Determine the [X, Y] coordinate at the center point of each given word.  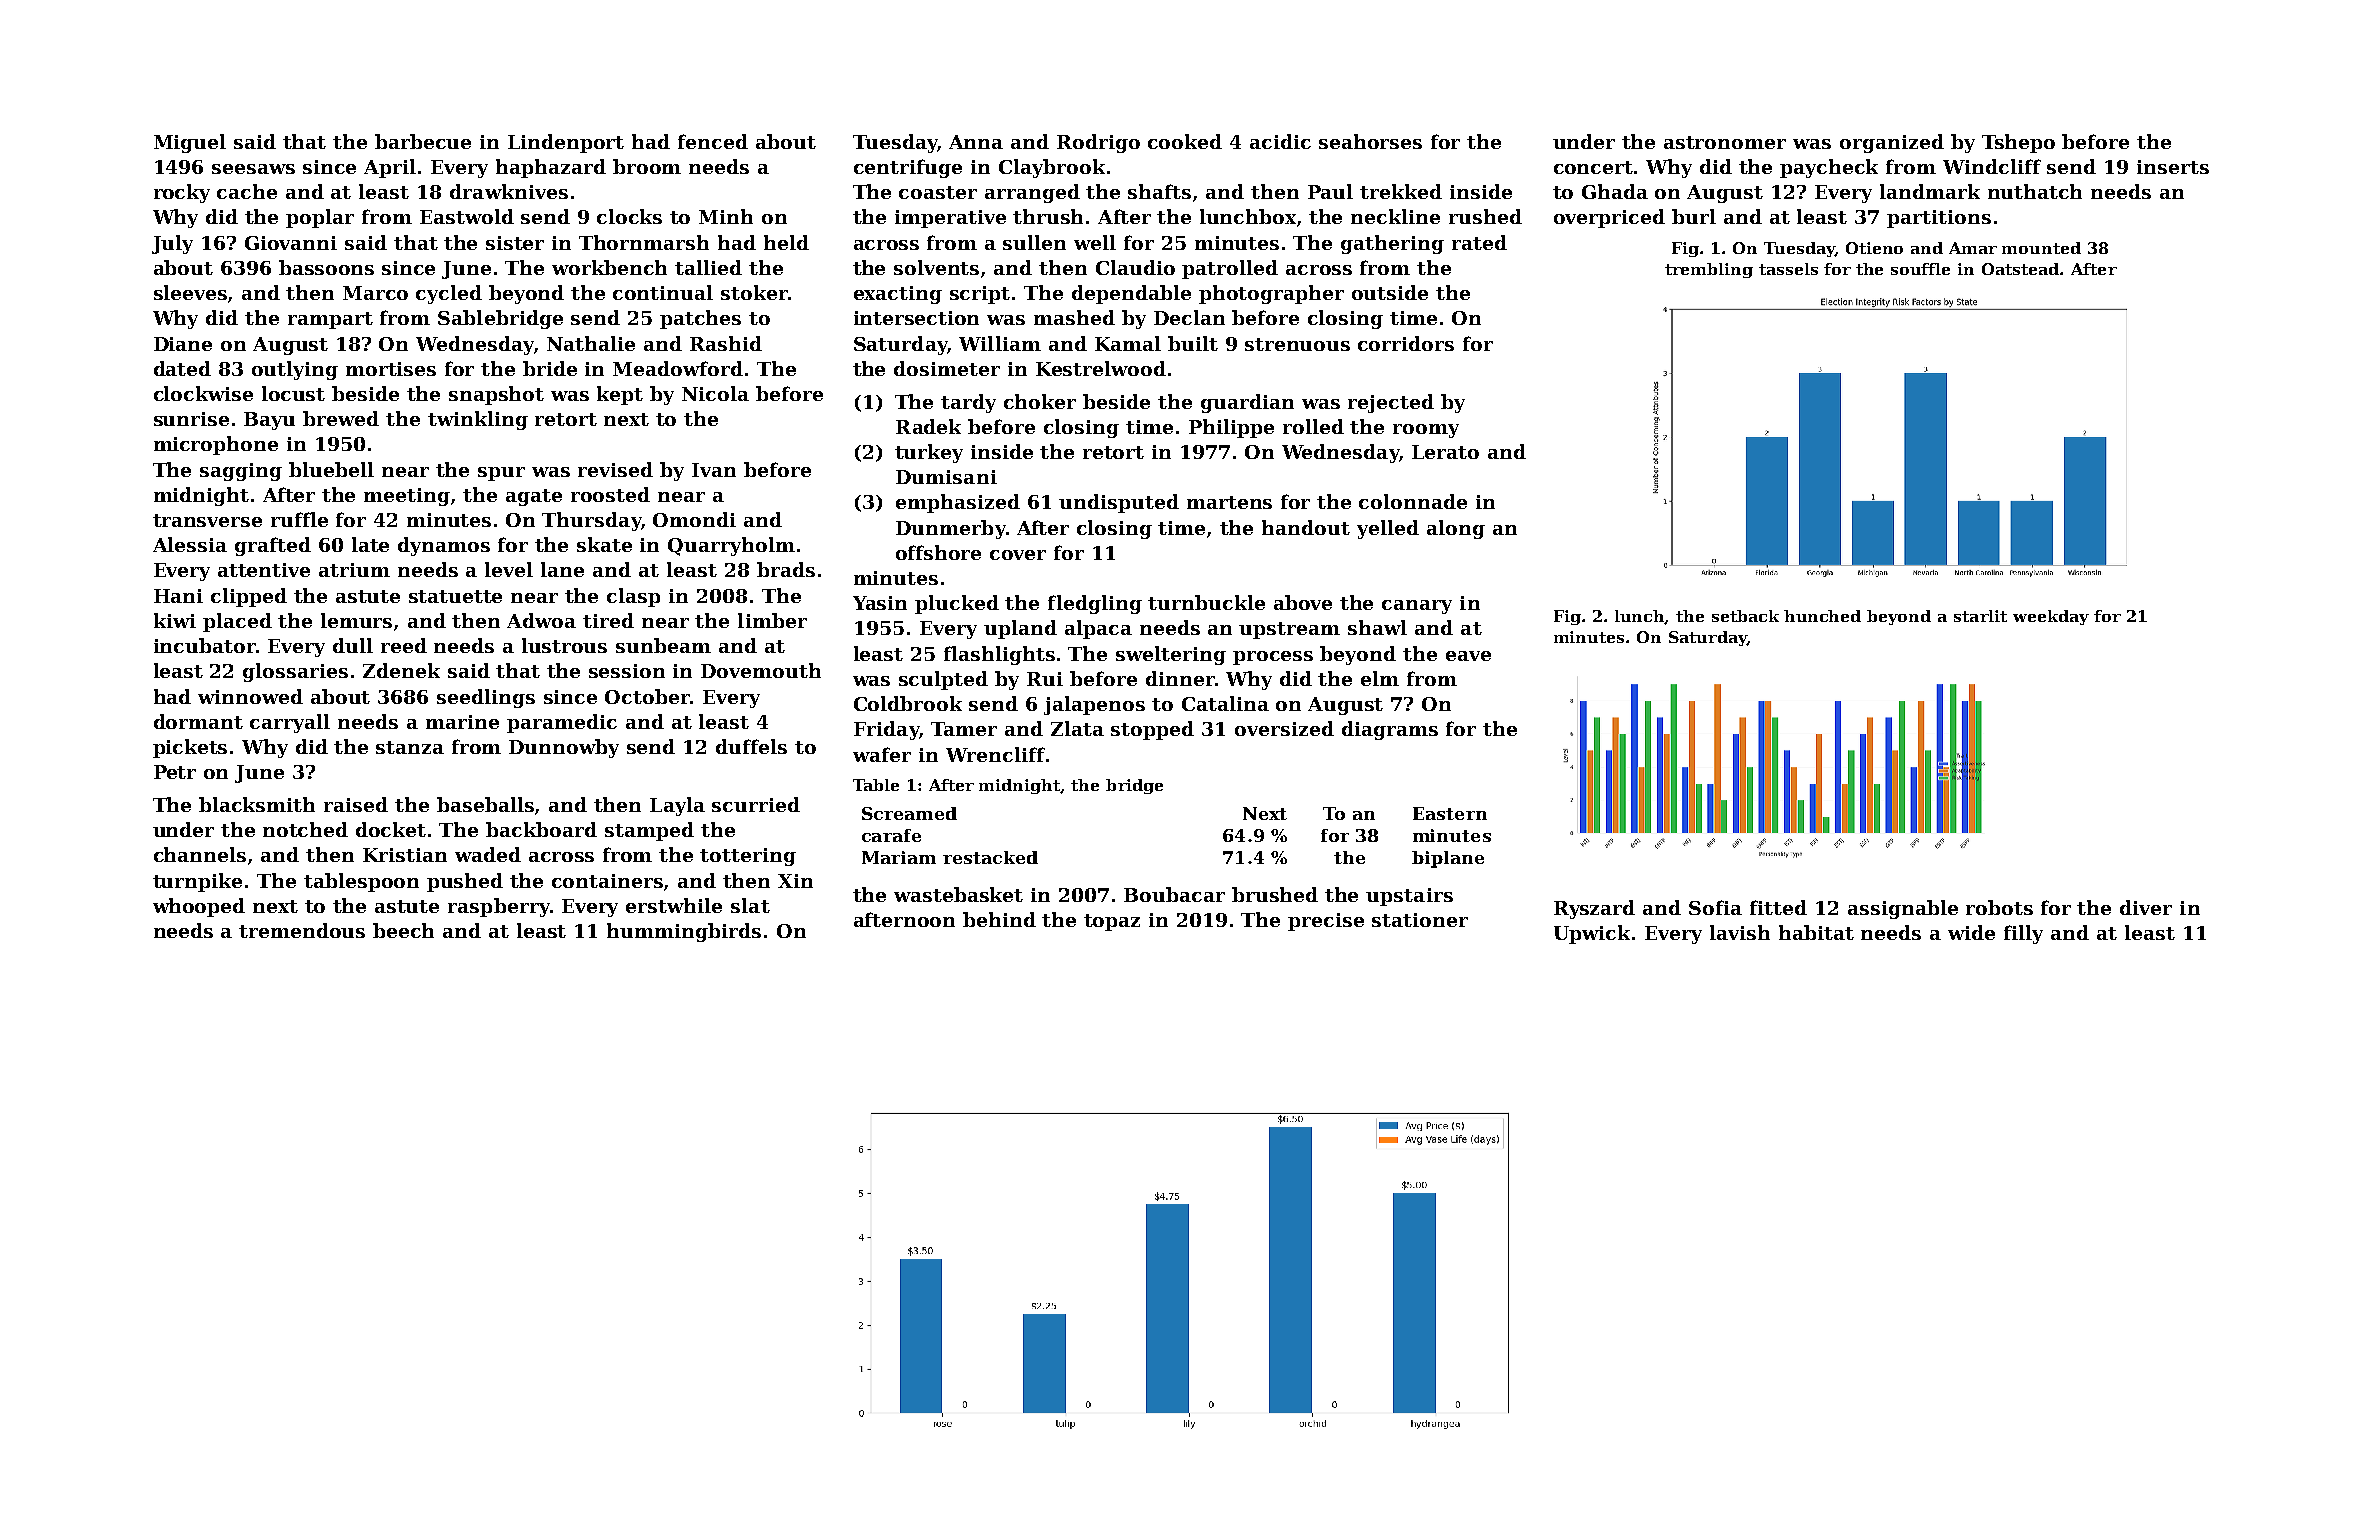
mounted [2041, 248]
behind [999, 919]
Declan [1189, 317]
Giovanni [291, 243]
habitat [1816, 932]
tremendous [302, 930]
